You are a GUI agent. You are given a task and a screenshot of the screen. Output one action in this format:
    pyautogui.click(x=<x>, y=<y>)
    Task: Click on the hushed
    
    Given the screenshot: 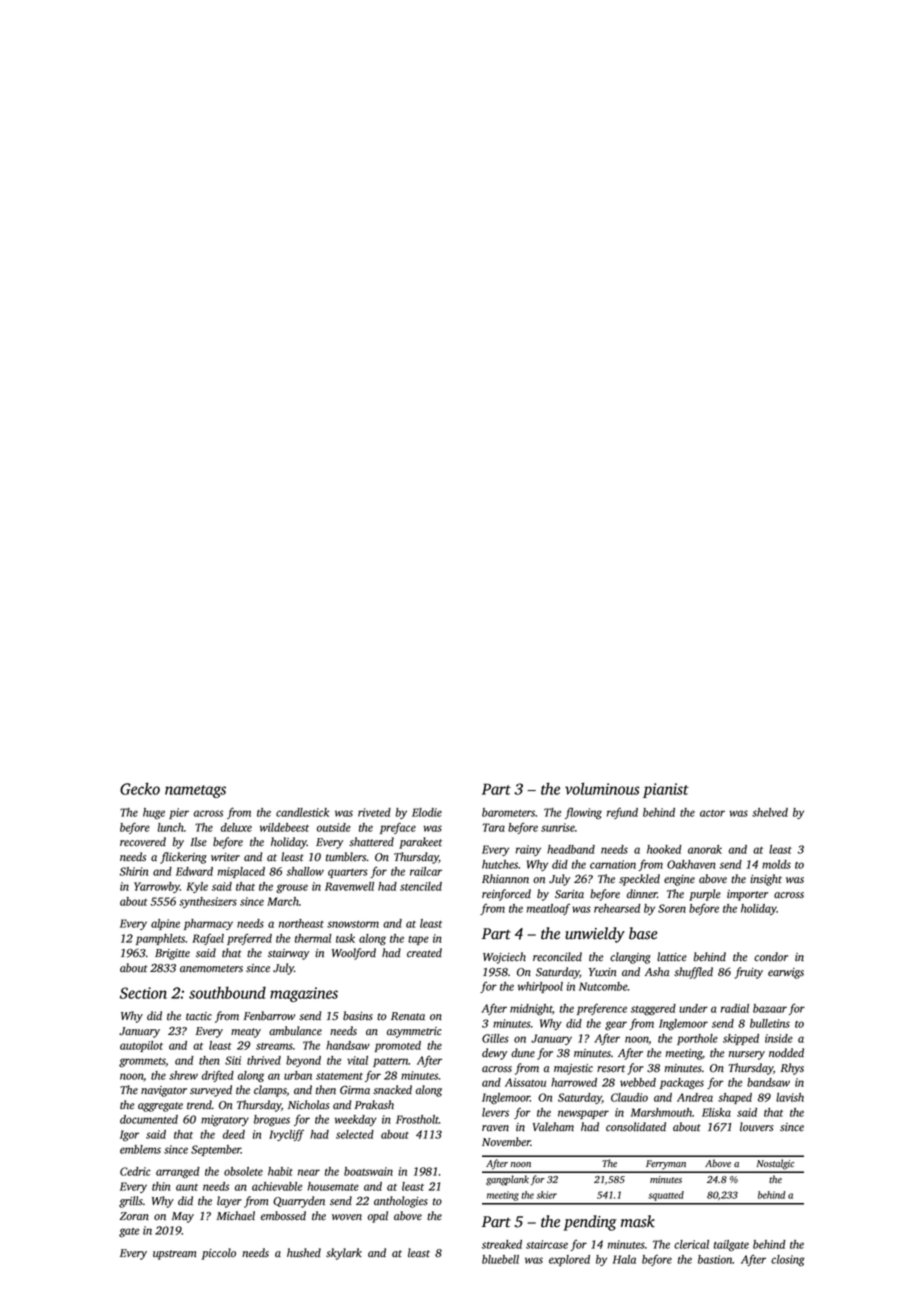 What is the action you would take?
    pyautogui.click(x=304, y=1253)
